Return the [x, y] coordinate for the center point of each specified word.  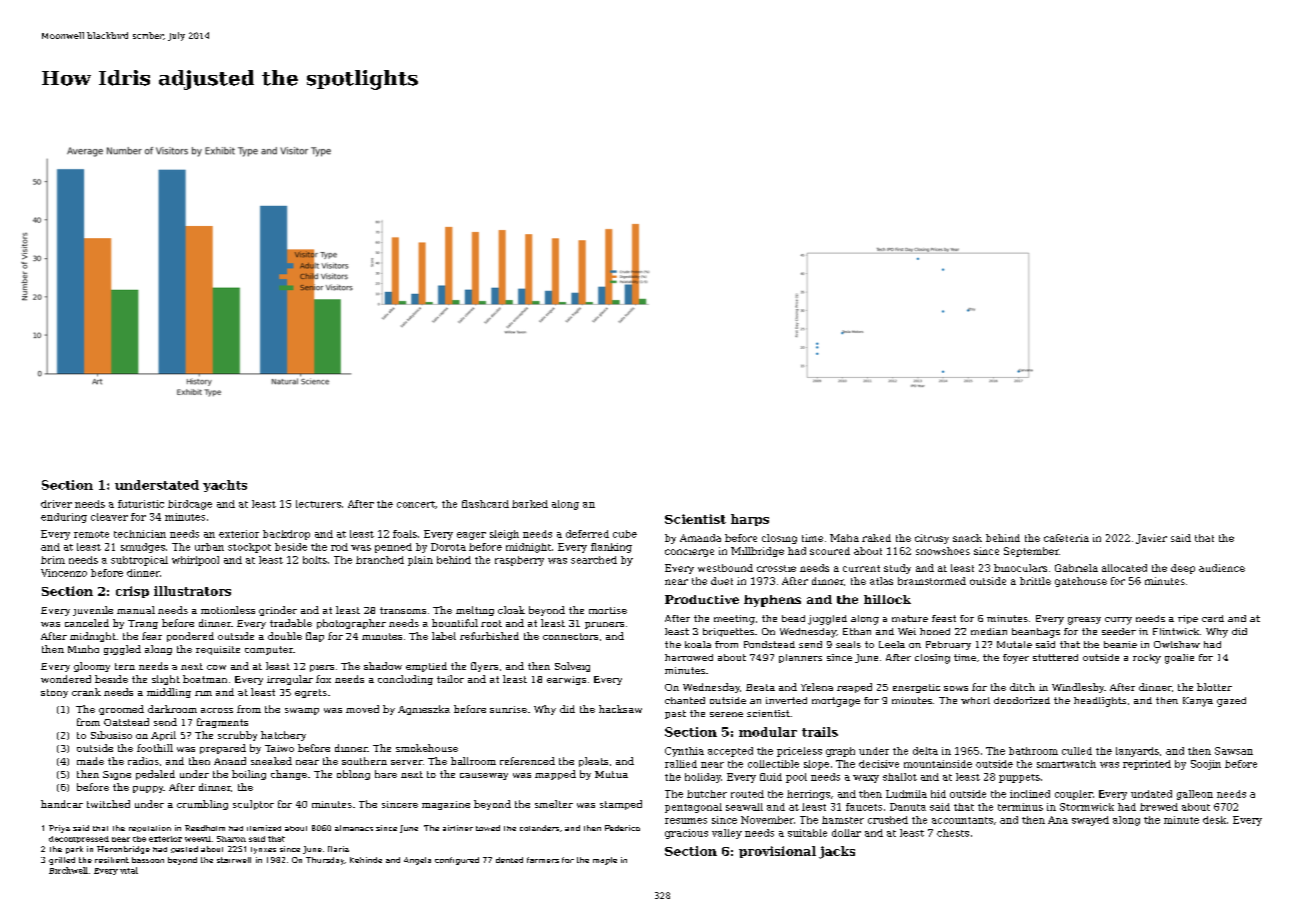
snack [967, 538]
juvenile [93, 611]
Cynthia [684, 752]
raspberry [519, 561]
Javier [1151, 539]
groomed [121, 710]
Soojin [1206, 765]
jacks [837, 852]
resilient [112, 860]
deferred [587, 534]
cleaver [109, 517]
